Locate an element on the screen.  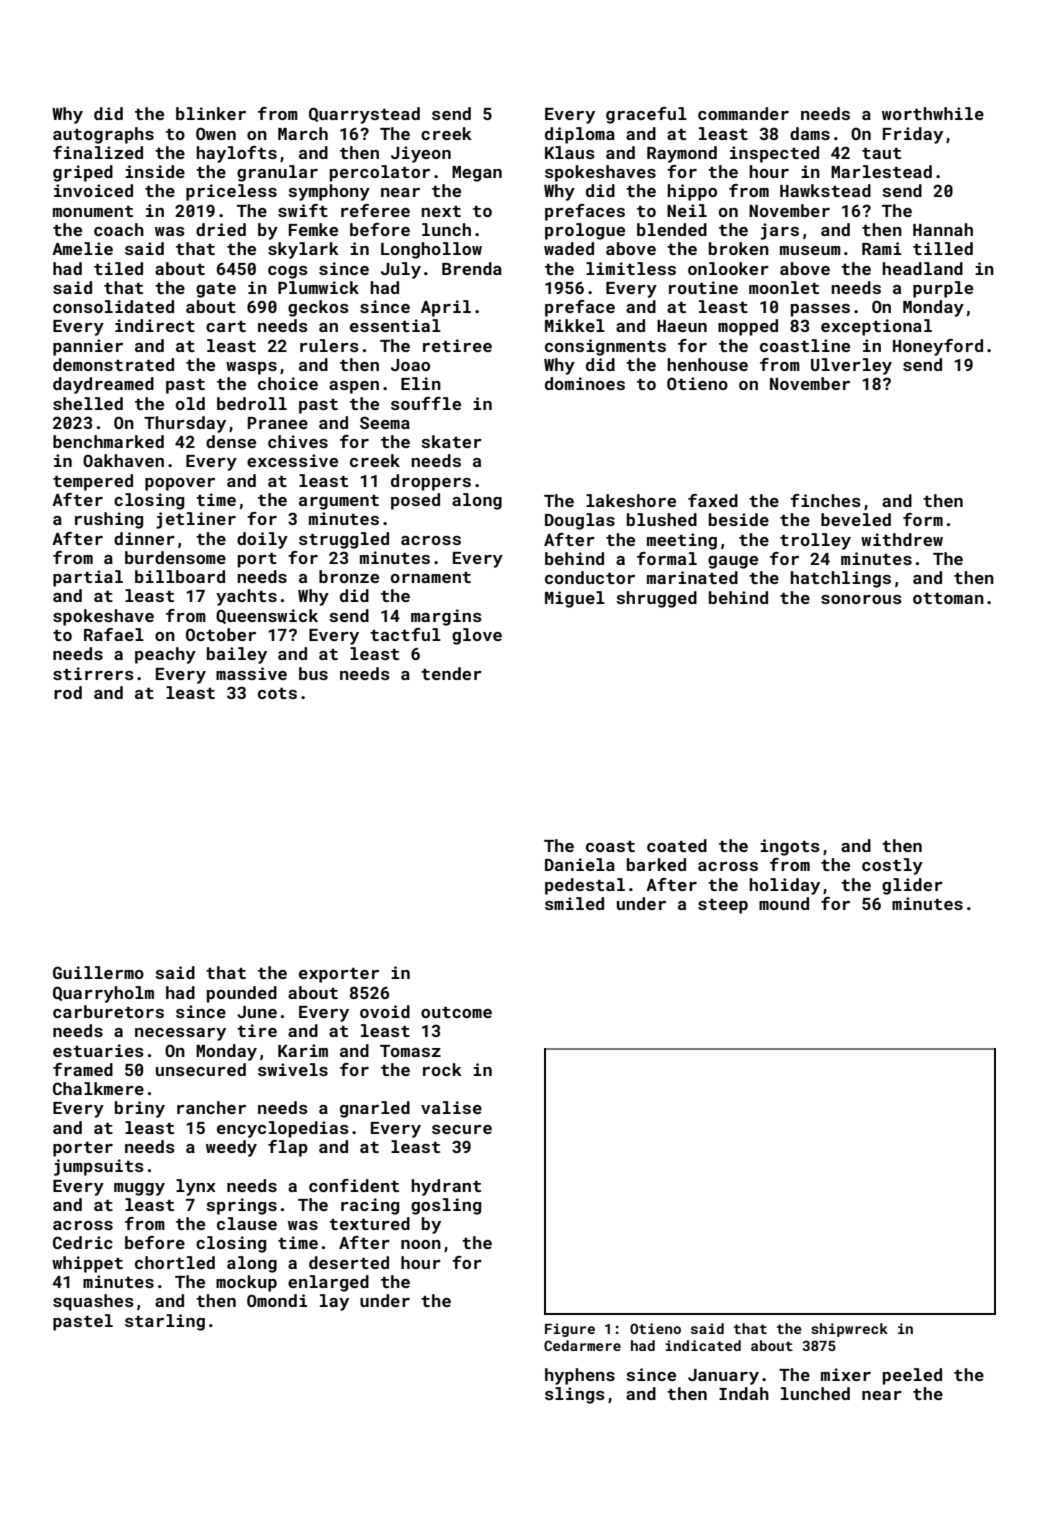
sonorous is located at coordinates (861, 599).
